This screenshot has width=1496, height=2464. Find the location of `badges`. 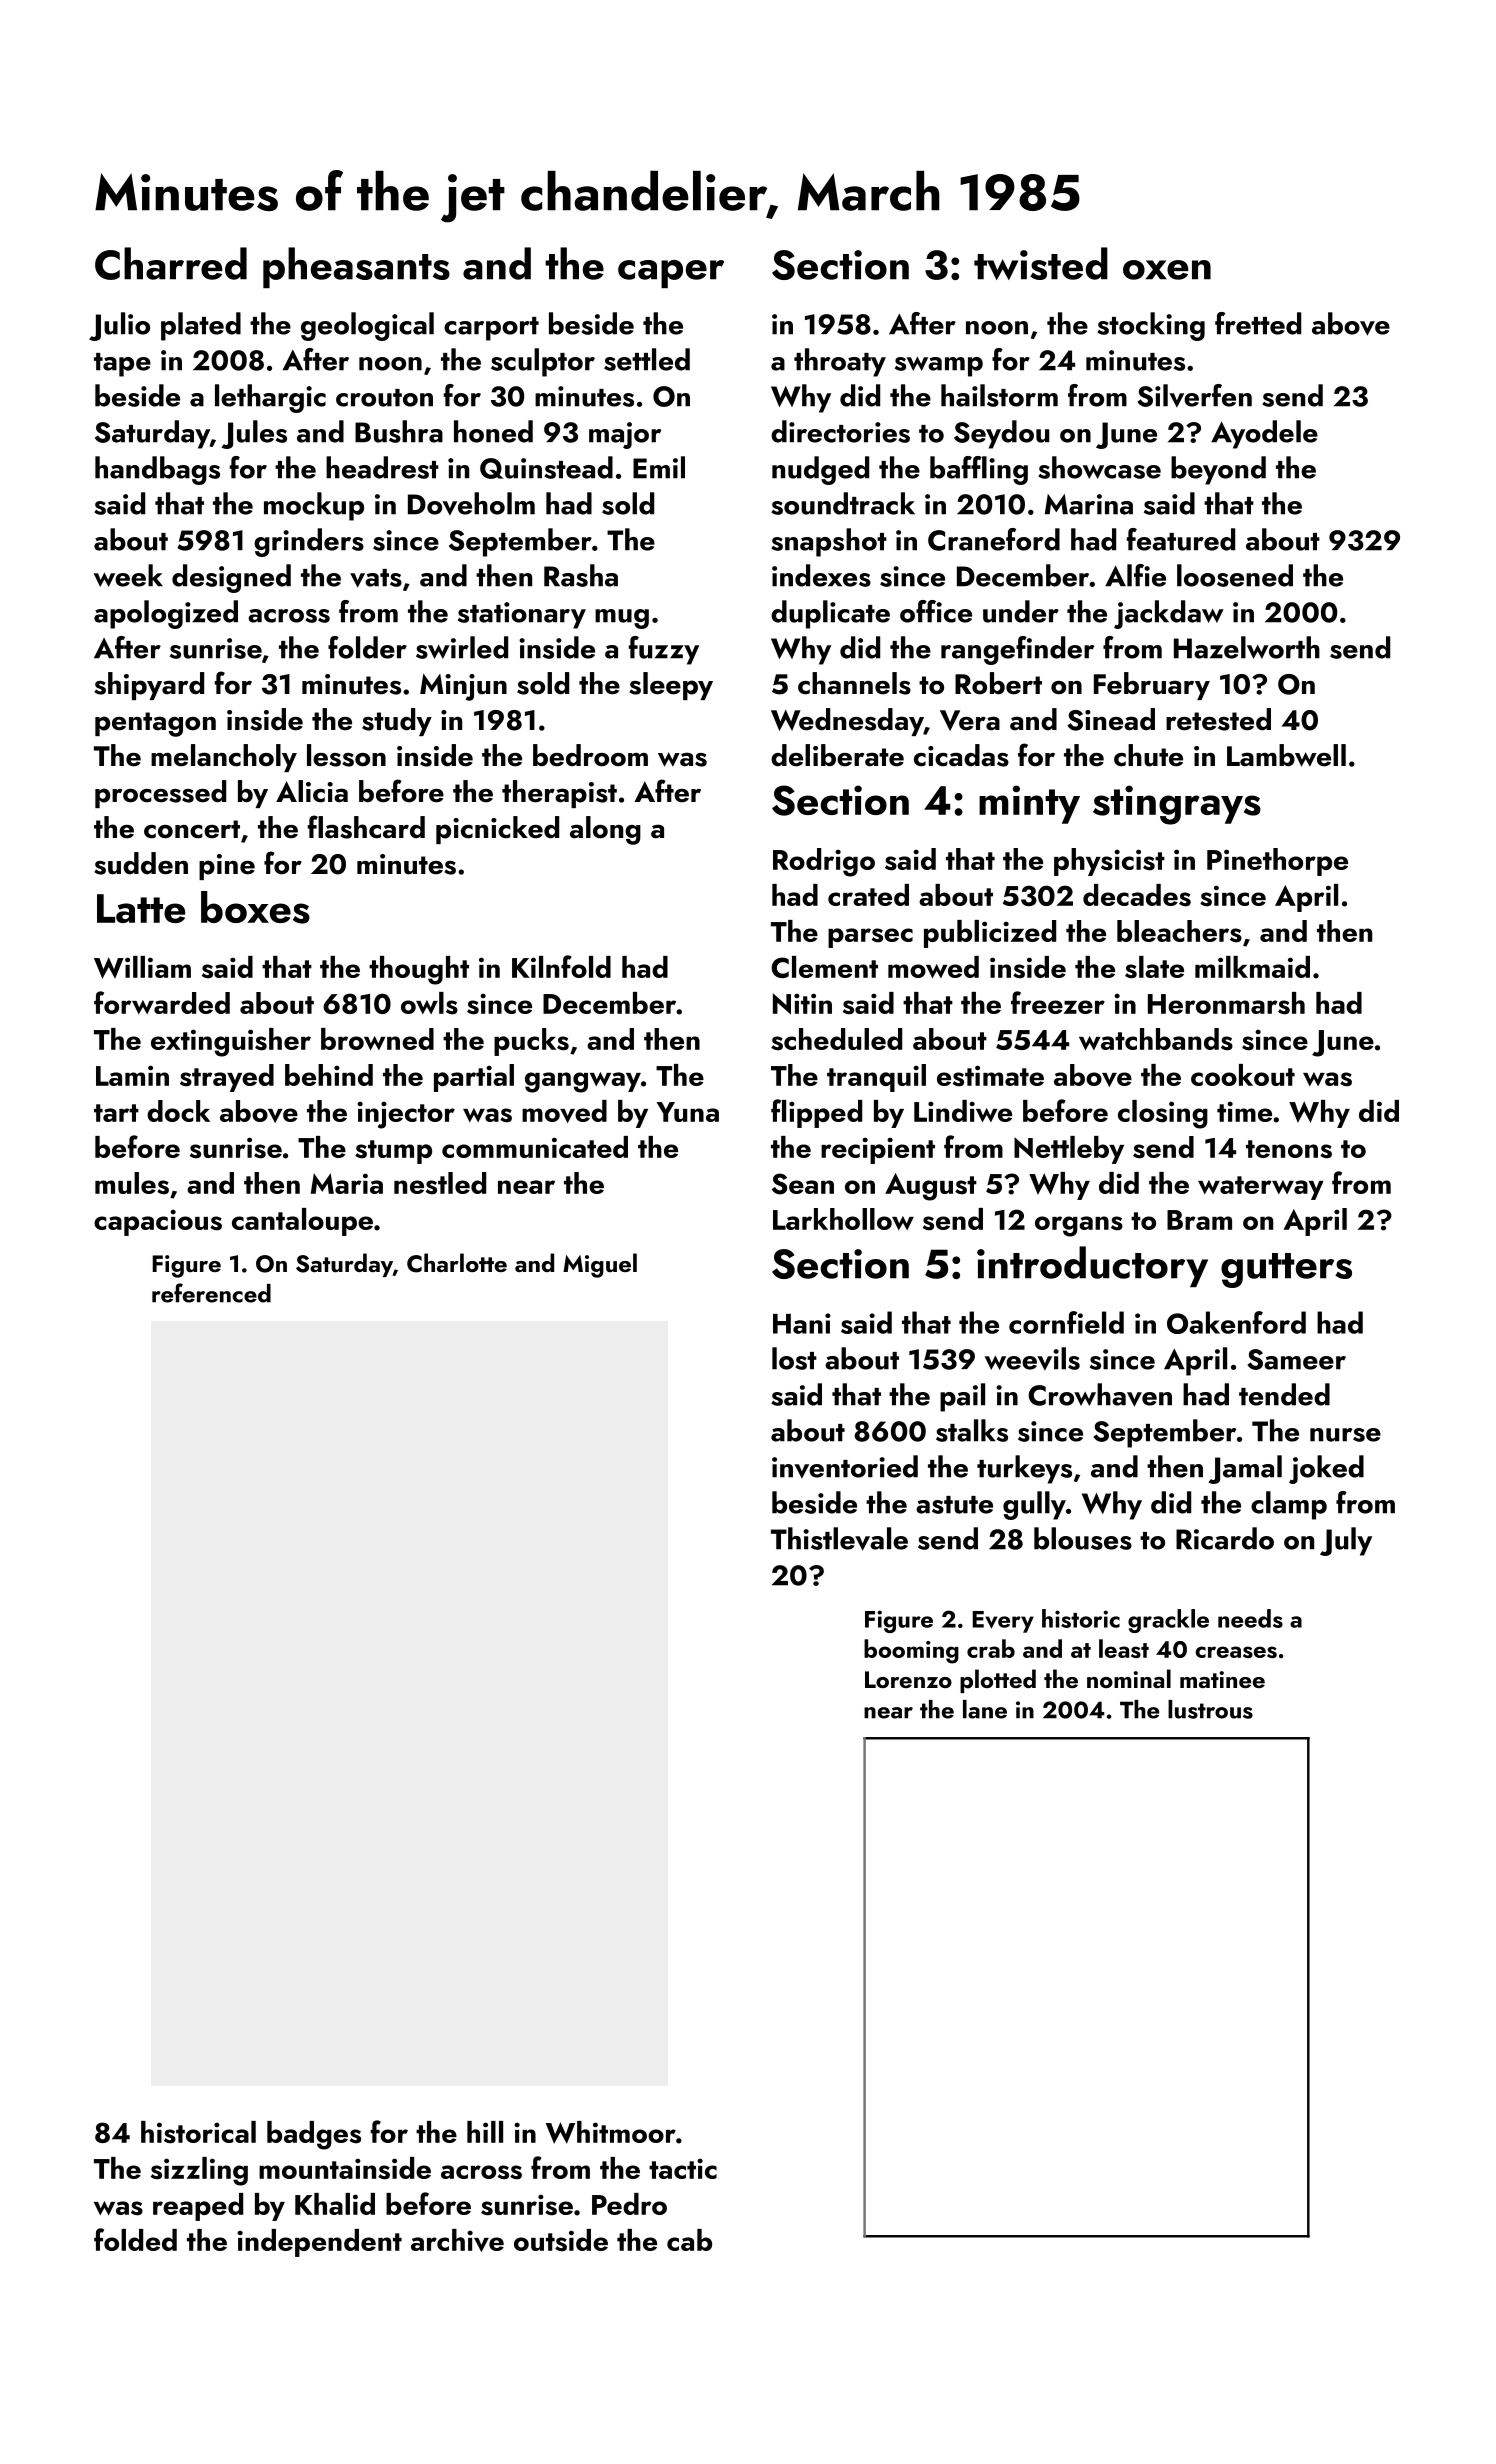

badges is located at coordinates (314, 2135).
